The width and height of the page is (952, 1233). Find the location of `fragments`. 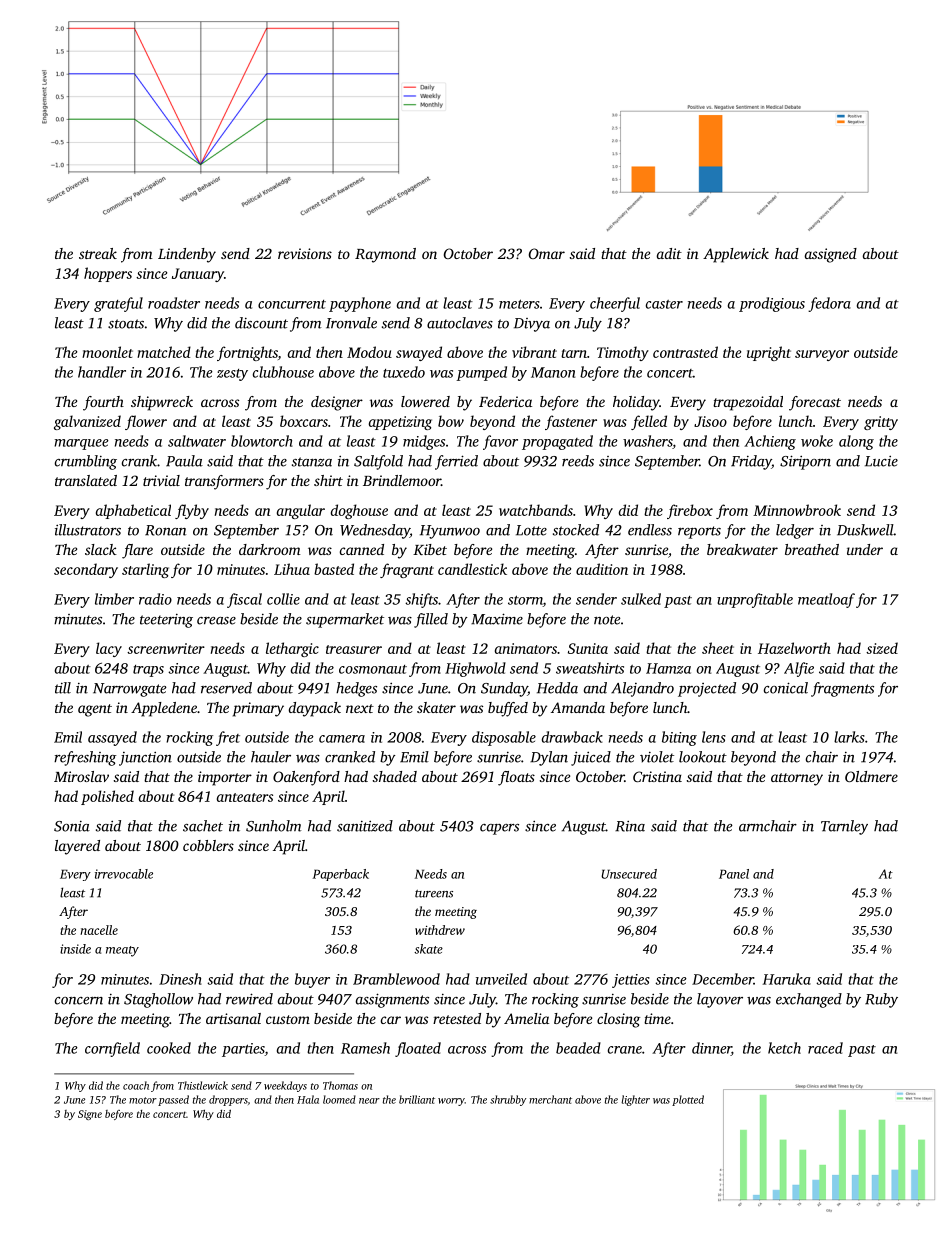

fragments is located at coordinates (842, 689).
